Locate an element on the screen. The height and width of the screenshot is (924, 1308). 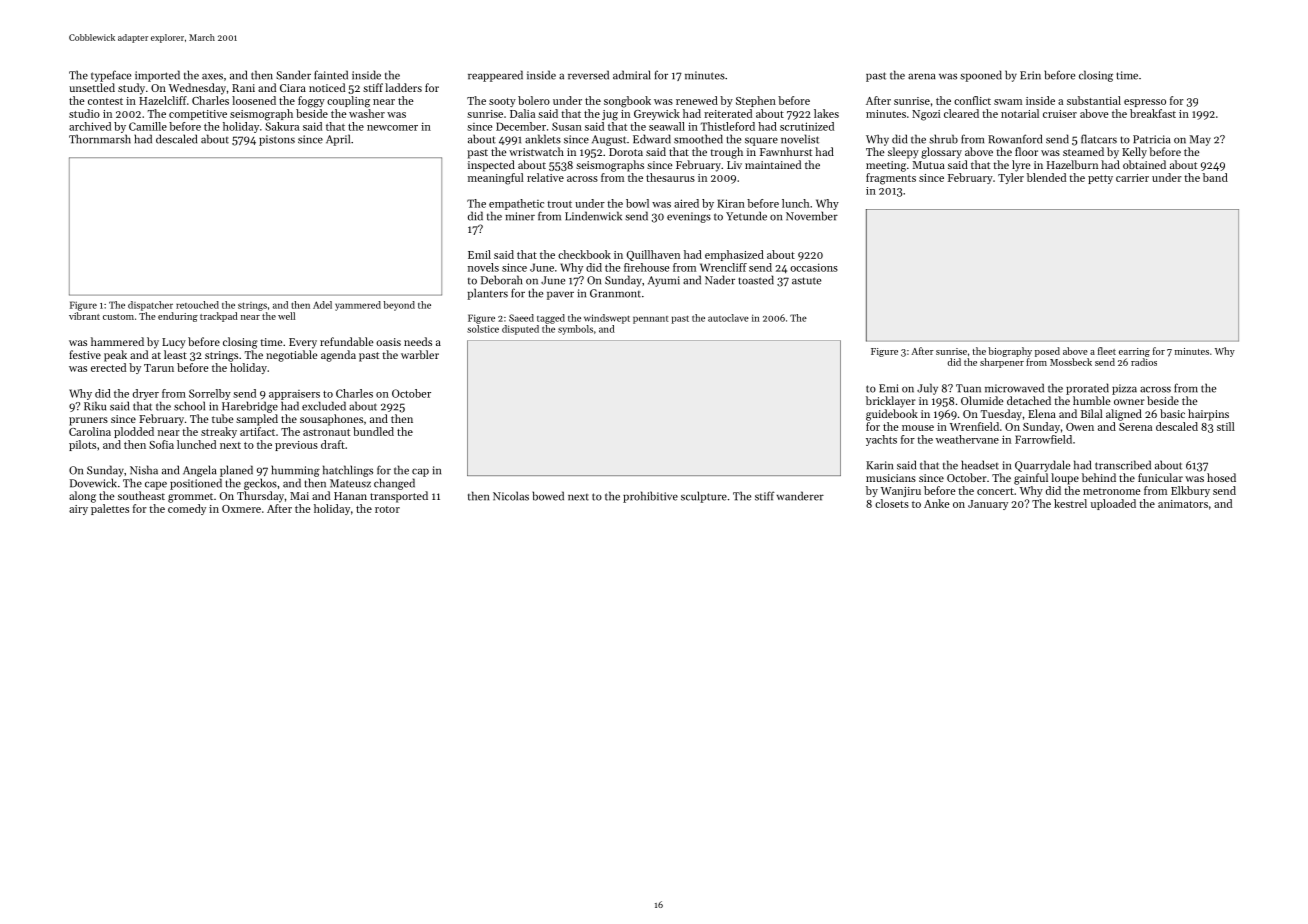
closets is located at coordinates (892, 503).
